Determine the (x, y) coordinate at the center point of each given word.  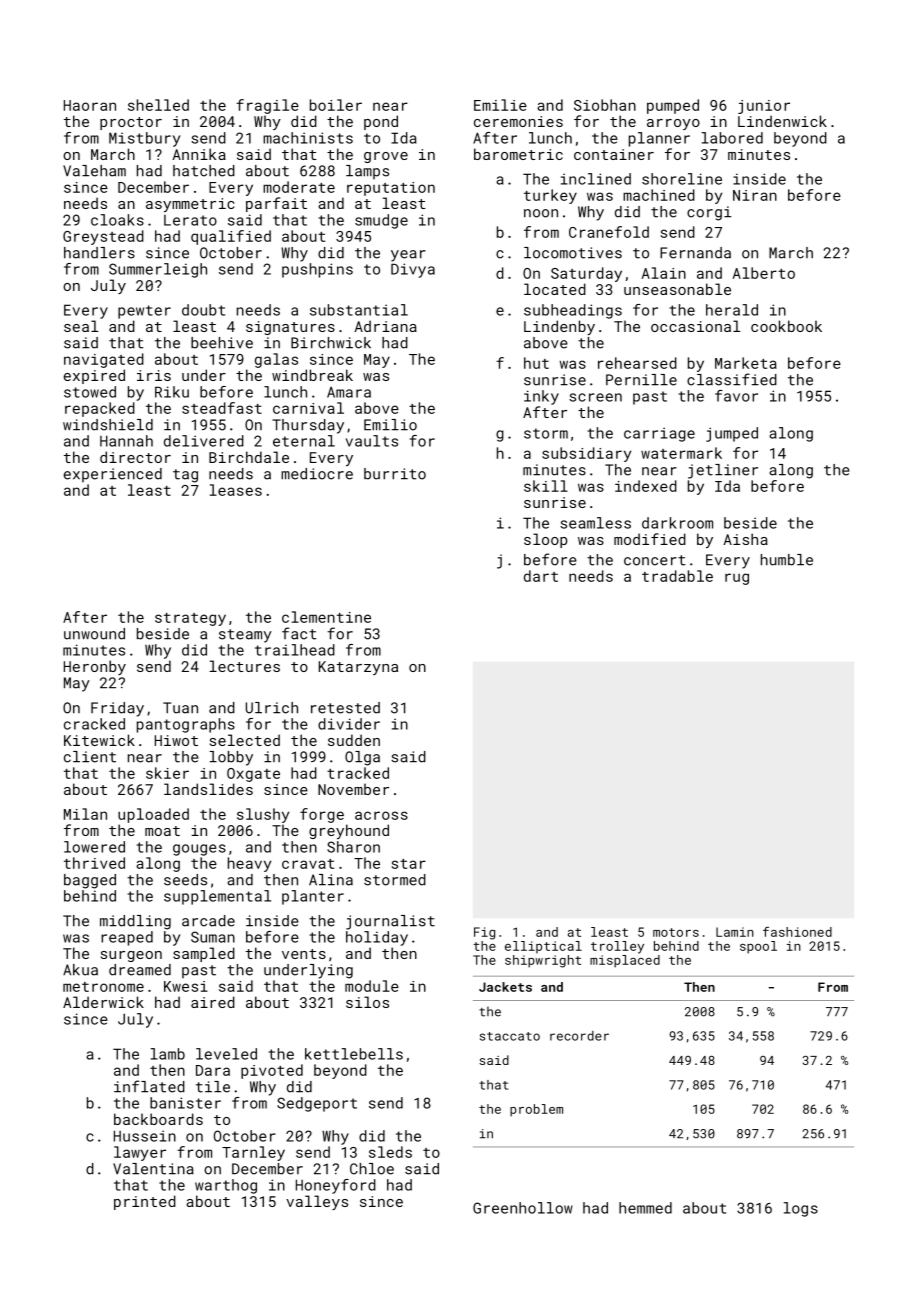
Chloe (372, 1169)
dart (541, 576)
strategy (190, 619)
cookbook (786, 326)
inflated (149, 1086)
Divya (413, 270)
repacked (100, 409)
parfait (276, 204)
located (555, 289)
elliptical (543, 947)
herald (732, 310)
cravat (308, 864)
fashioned (797, 931)
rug (737, 579)
